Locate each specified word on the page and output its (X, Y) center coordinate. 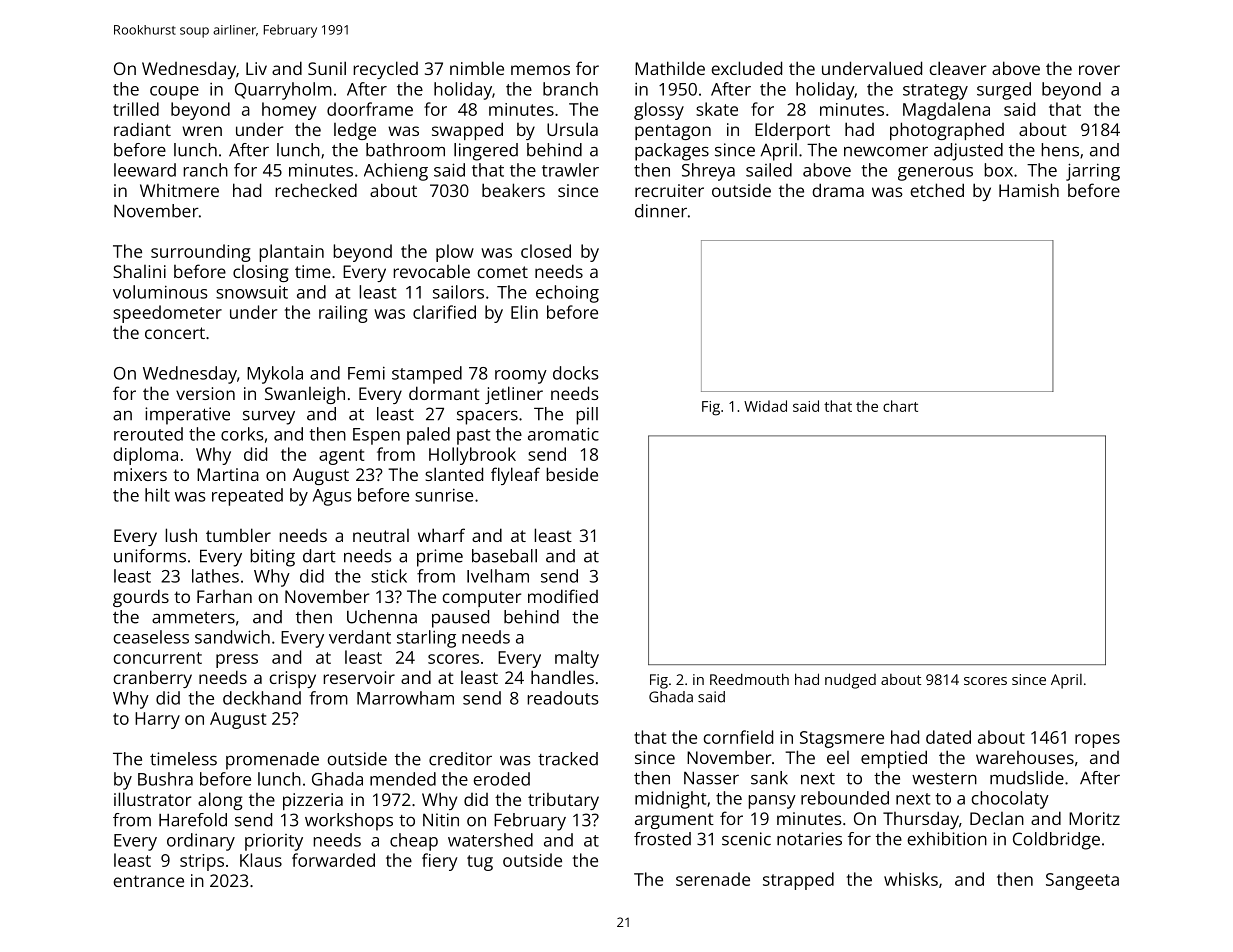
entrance (148, 881)
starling (426, 639)
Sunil (327, 68)
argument (674, 821)
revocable (431, 271)
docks (575, 373)
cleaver (957, 68)
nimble (477, 68)
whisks (911, 879)
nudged (850, 681)
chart (900, 406)
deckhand (262, 698)
